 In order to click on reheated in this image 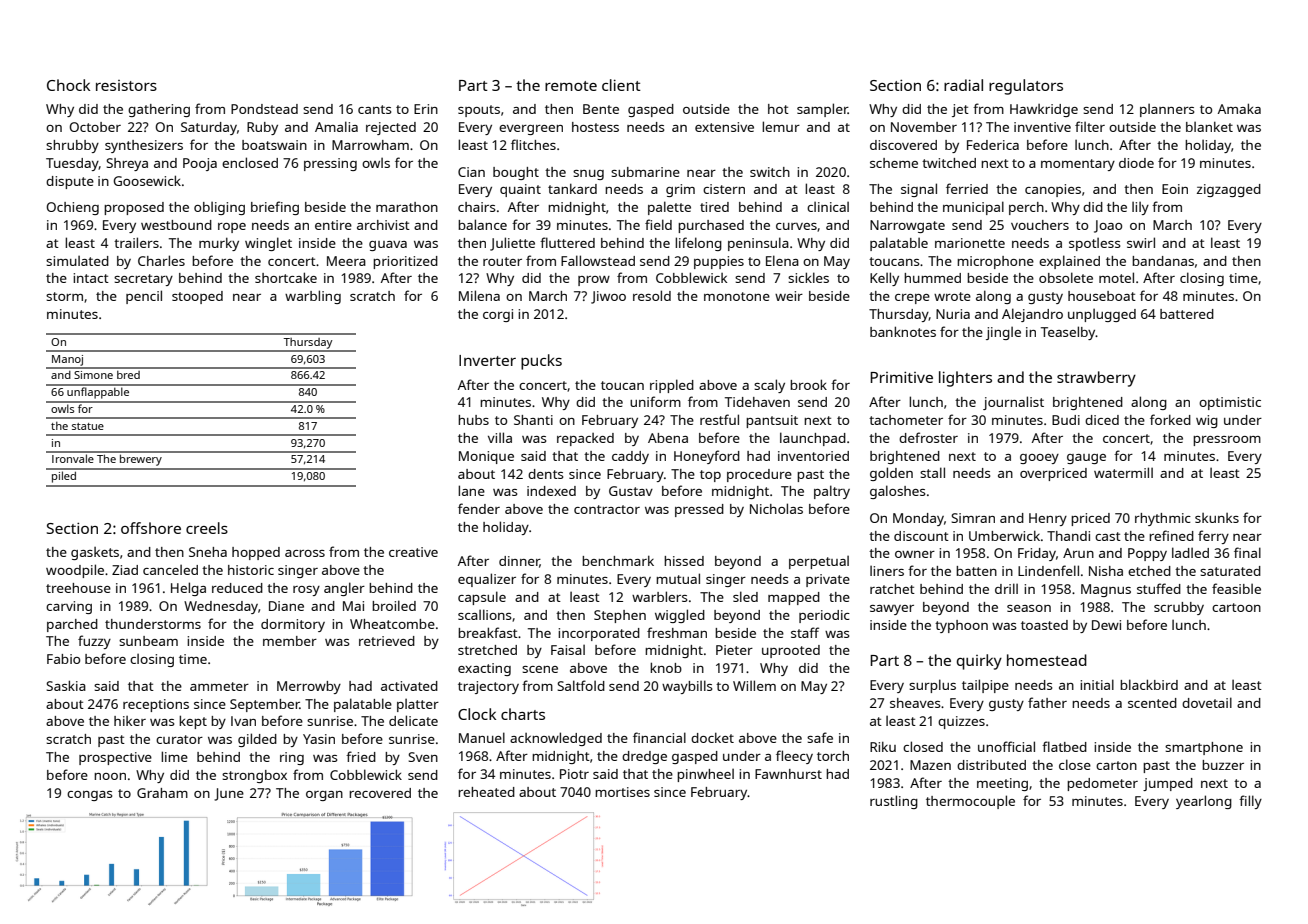, I will do `click(486, 792)`.
